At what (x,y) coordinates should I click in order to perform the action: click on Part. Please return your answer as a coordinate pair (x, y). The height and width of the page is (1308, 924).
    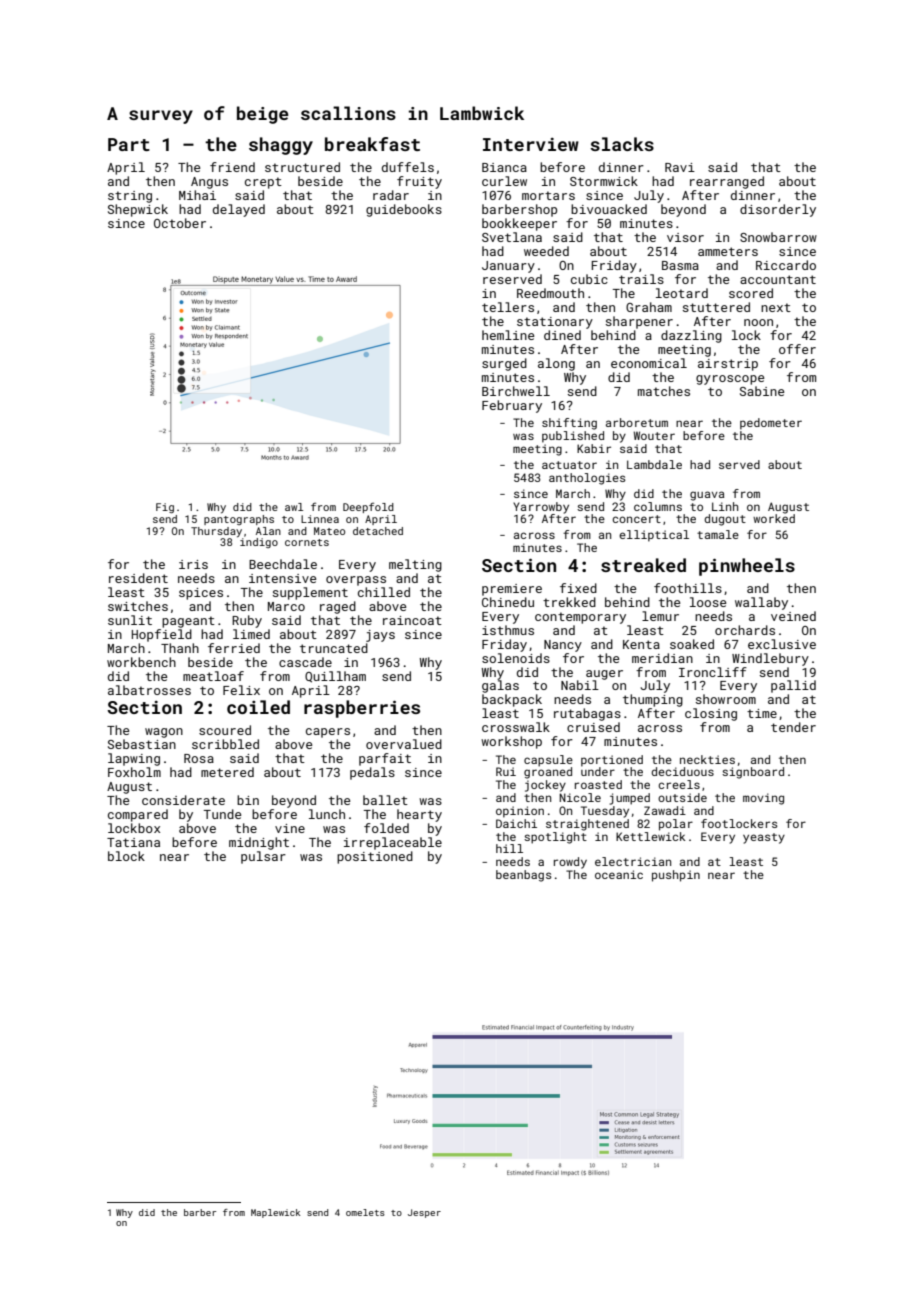
    Looking at the image, I should click on (129, 144).
